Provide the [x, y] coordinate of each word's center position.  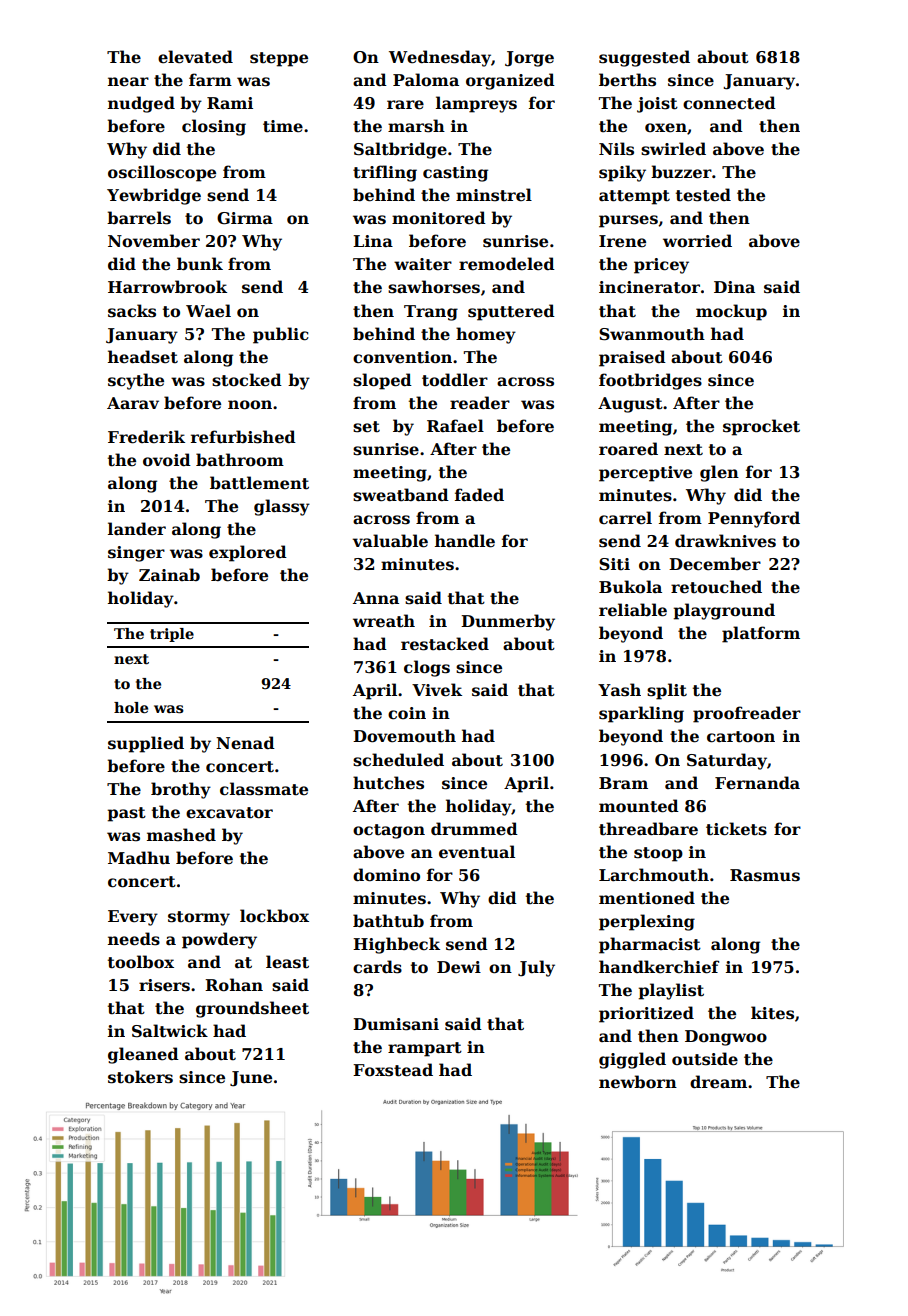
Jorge [529, 59]
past [126, 814]
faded [479, 495]
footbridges [650, 381]
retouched [716, 587]
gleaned [143, 1055]
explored [248, 553]
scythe [136, 381]
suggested [644, 58]
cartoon [741, 737]
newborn [638, 1082]
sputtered [511, 312]
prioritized [646, 1014]
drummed [474, 829]
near [128, 82]
